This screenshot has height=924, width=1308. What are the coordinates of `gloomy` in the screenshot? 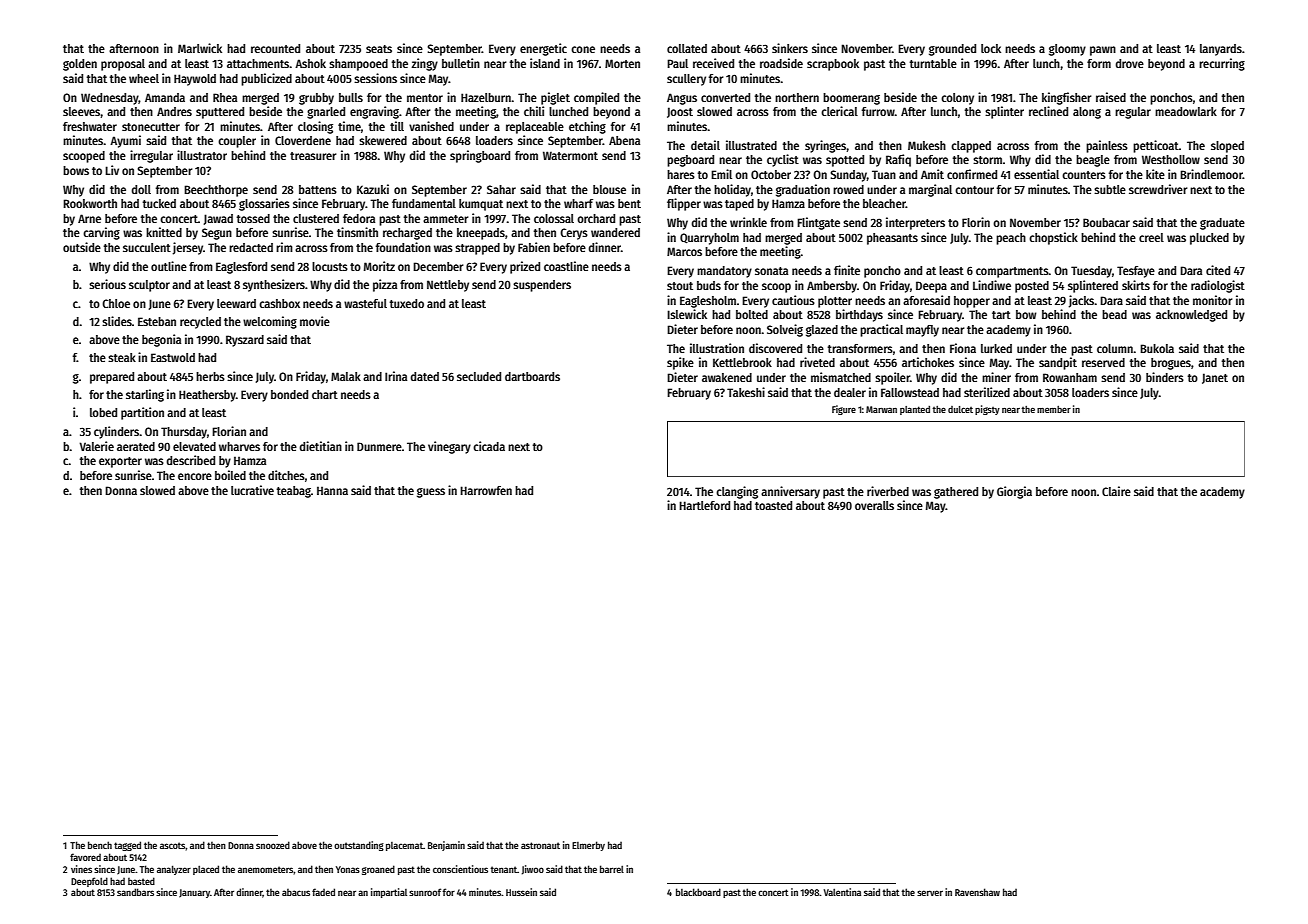 It's located at (1067, 50).
